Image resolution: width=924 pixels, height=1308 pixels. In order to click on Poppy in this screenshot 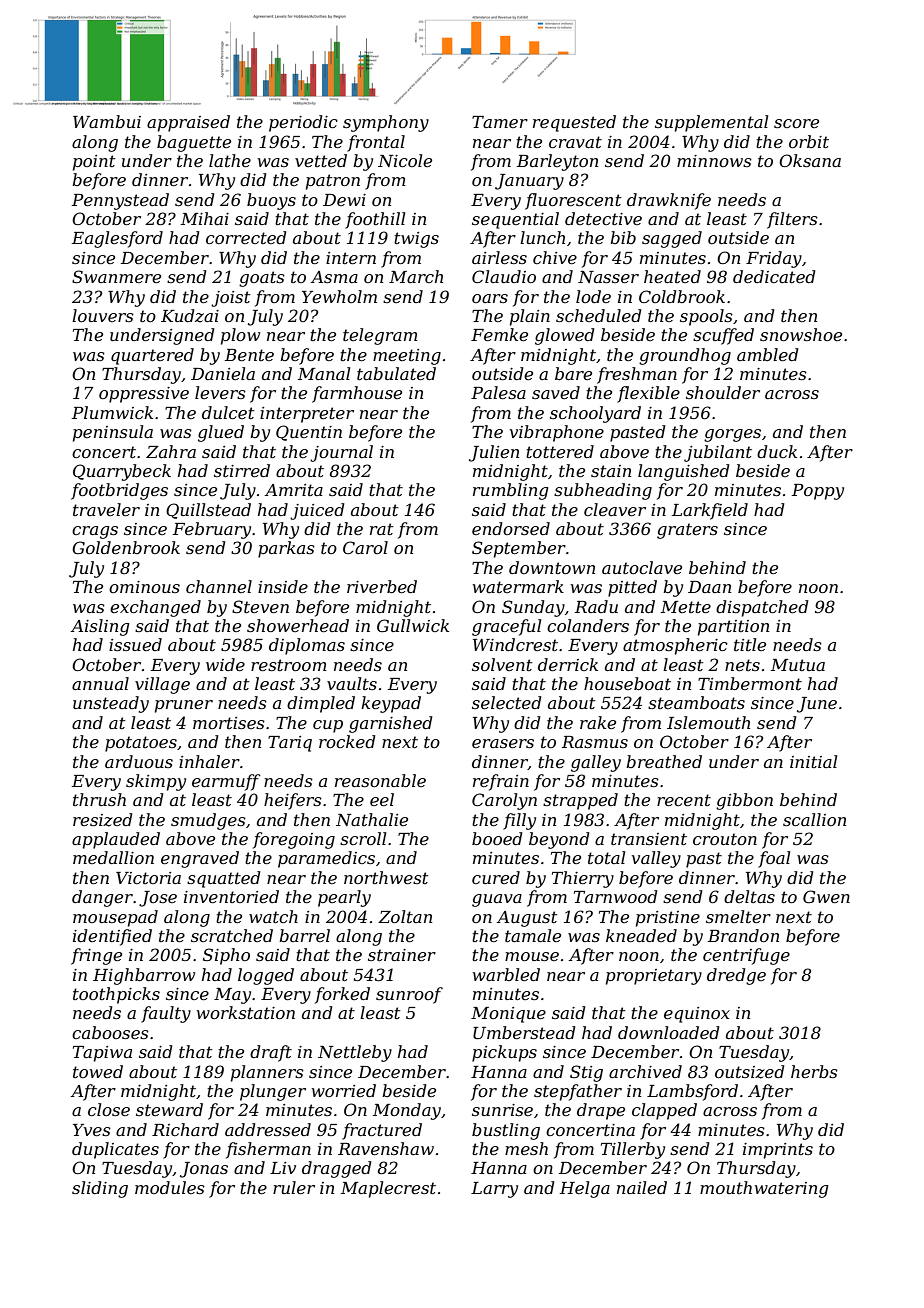, I will do `click(818, 492)`.
